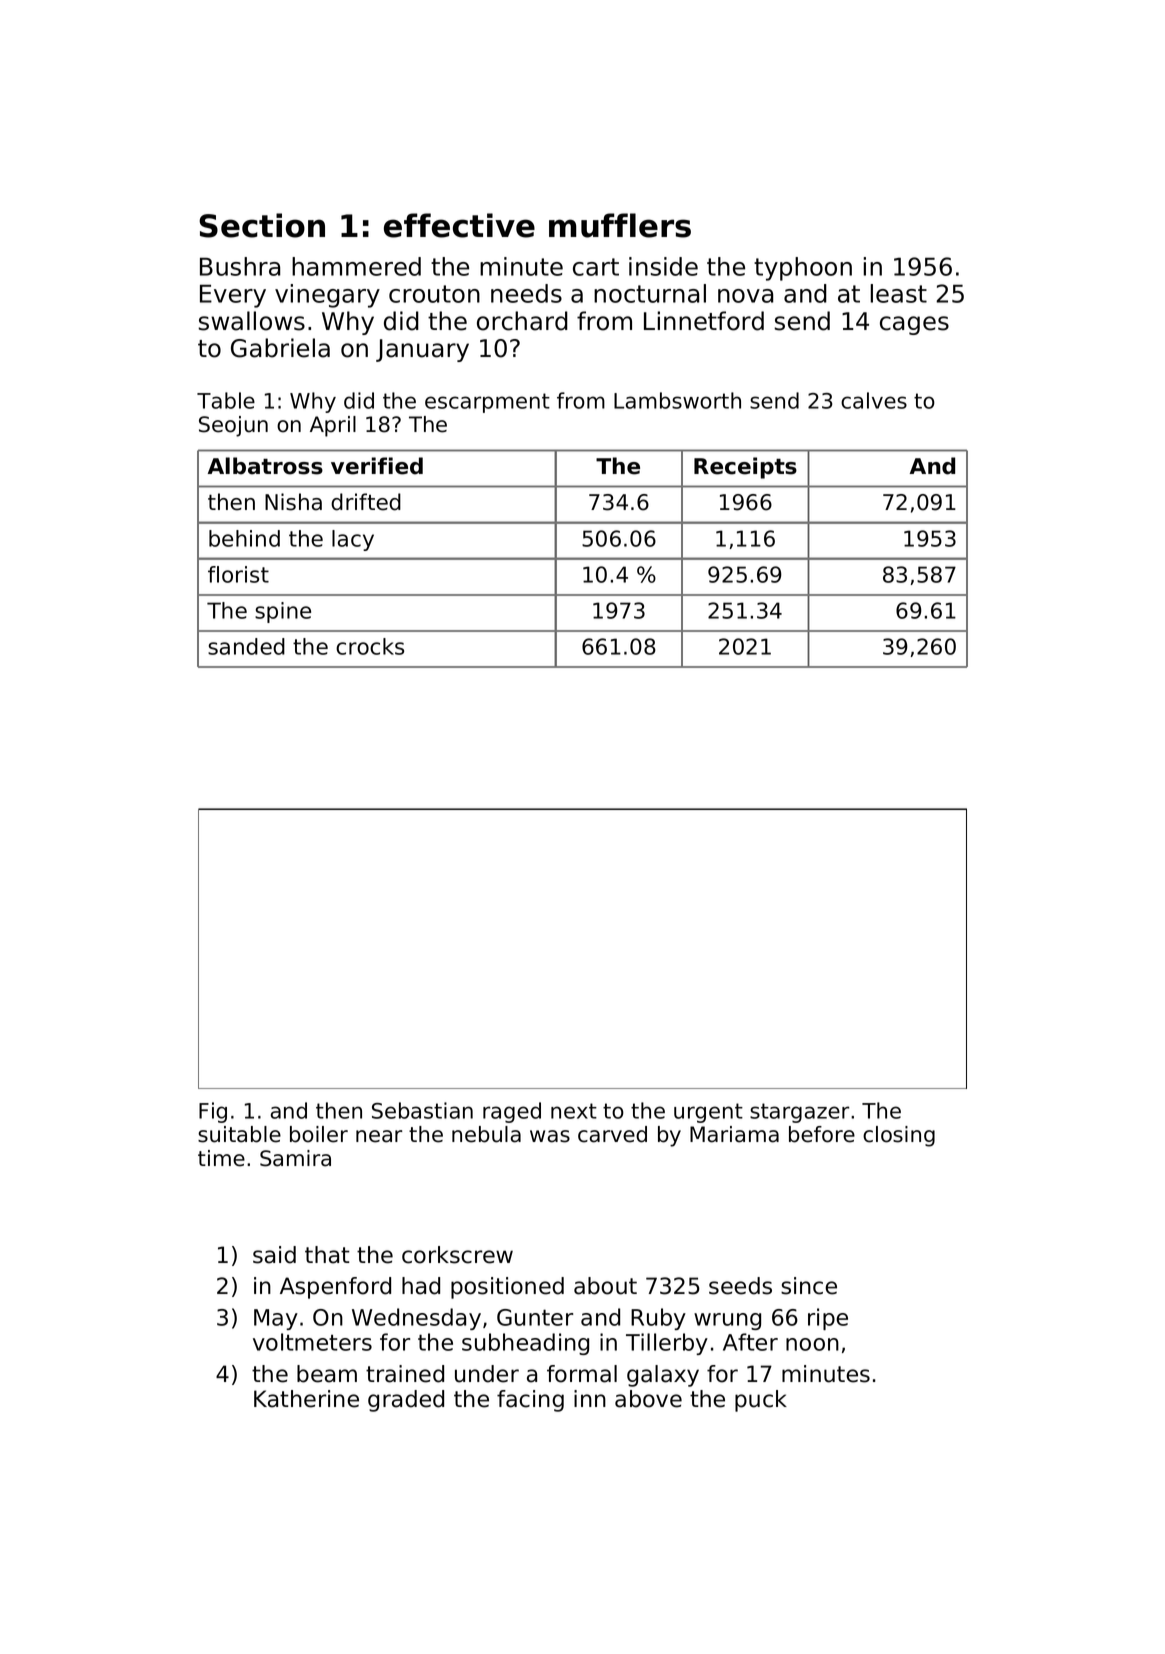 The image size is (1165, 1654). What do you see at coordinates (803, 269) in the screenshot?
I see `typhoon` at bounding box center [803, 269].
